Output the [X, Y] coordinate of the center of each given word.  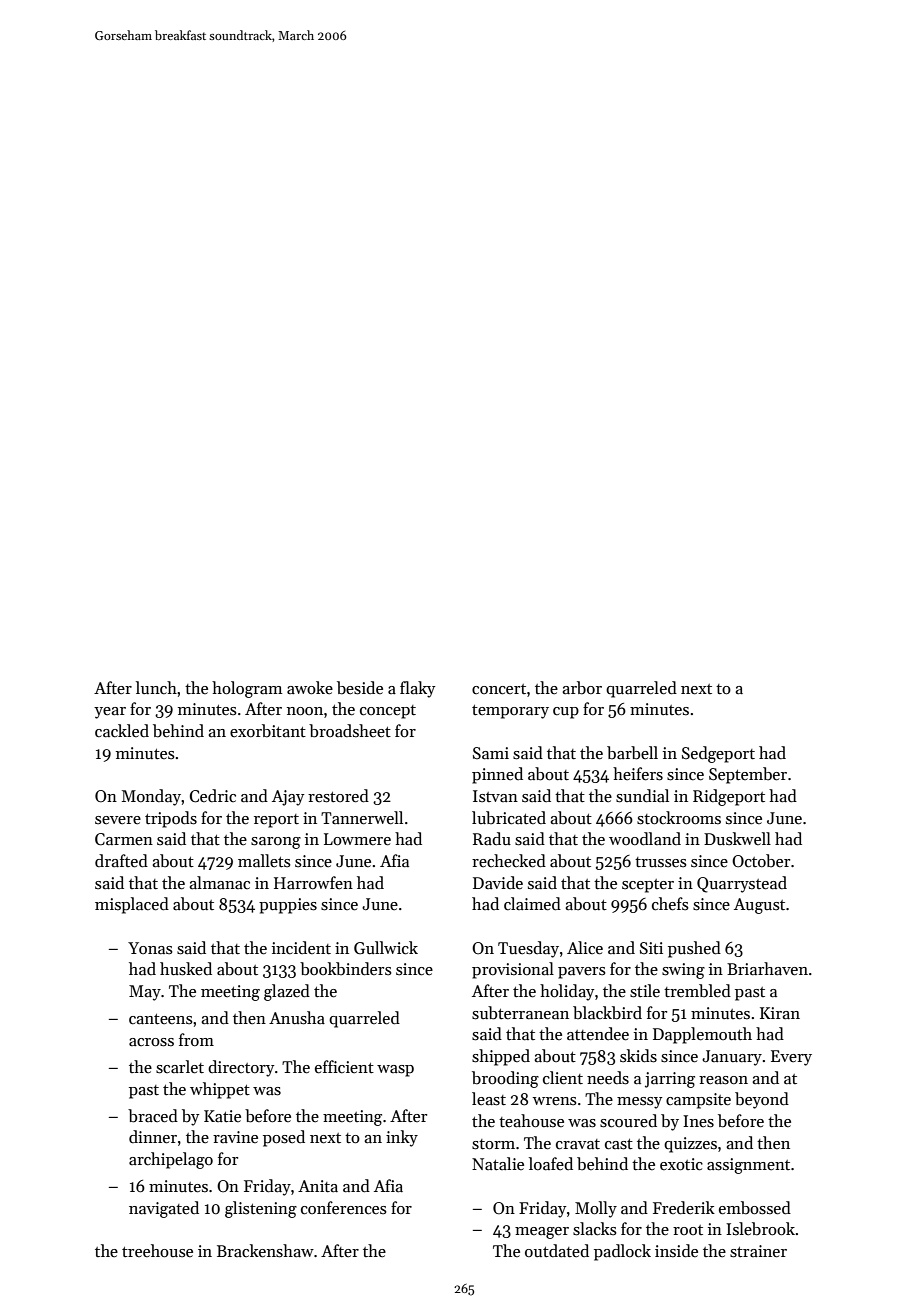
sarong [276, 843]
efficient [344, 1067]
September [748, 775]
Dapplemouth [702, 1035]
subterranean [520, 1013]
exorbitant [268, 731]
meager [542, 1233]
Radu [492, 839]
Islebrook [760, 1229]
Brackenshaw [265, 1251]
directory [241, 1068]
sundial [642, 796]
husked [186, 969]
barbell [632, 753]
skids [638, 1056]
